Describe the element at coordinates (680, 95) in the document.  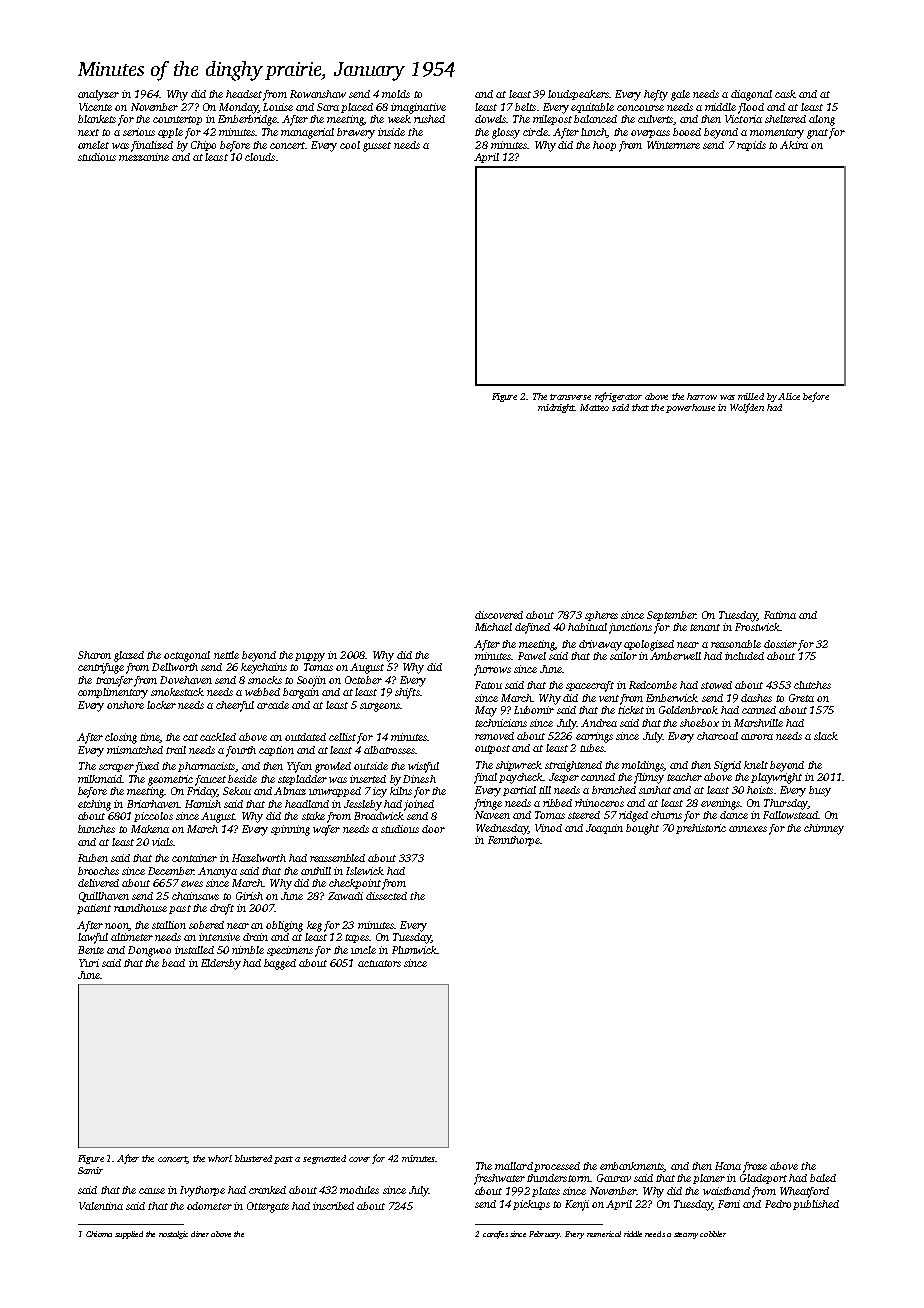
I see `gale` at that location.
